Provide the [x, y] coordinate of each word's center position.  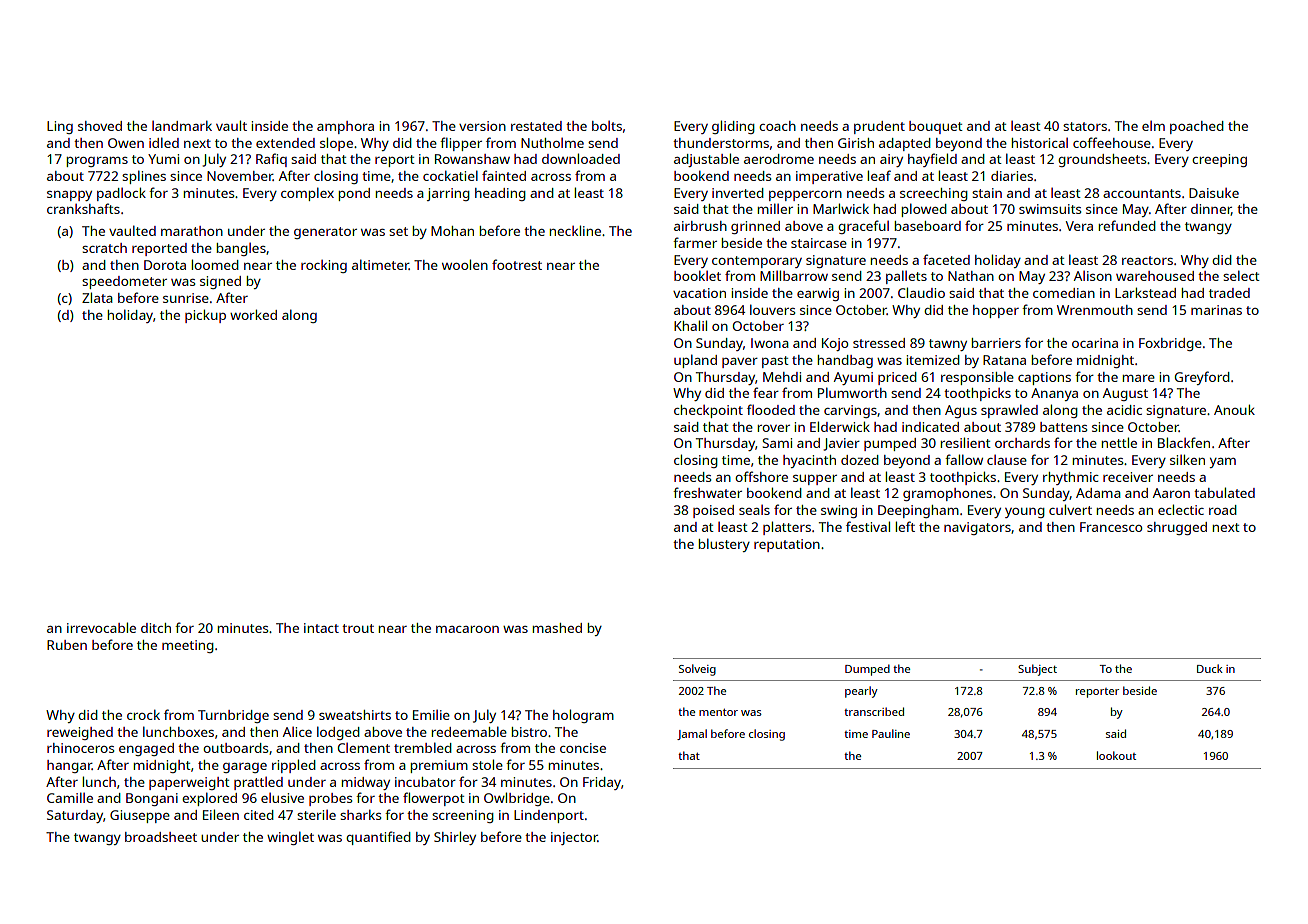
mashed [557, 628]
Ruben [67, 645]
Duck [1210, 668]
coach [777, 126]
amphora [345, 127]
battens [1063, 427]
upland [695, 361]
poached [1197, 127]
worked [253, 314]
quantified [378, 838]
